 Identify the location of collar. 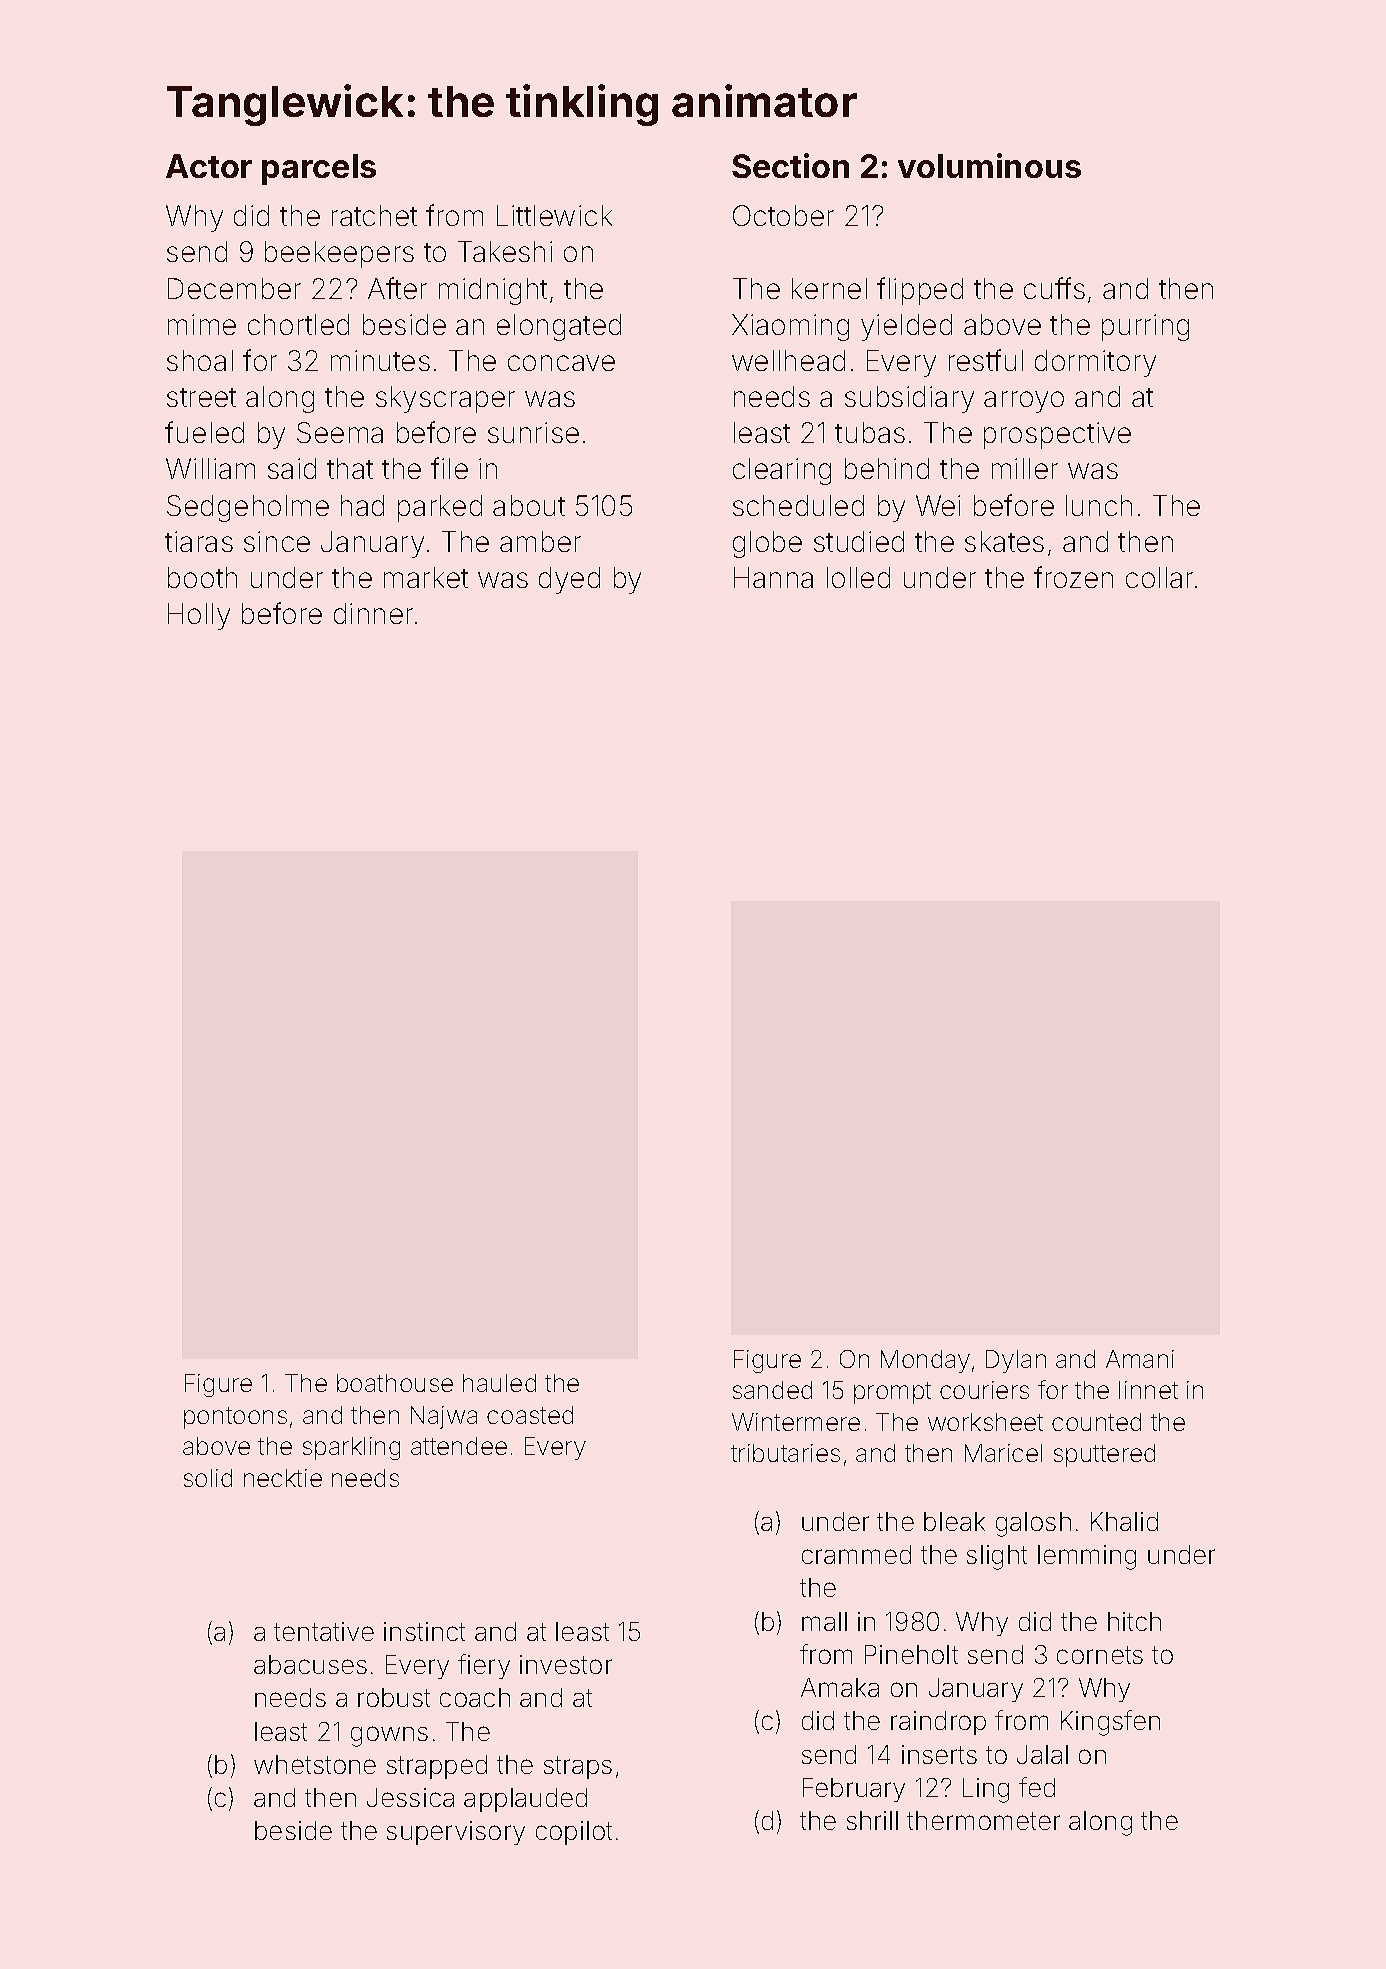
(1159, 577).
